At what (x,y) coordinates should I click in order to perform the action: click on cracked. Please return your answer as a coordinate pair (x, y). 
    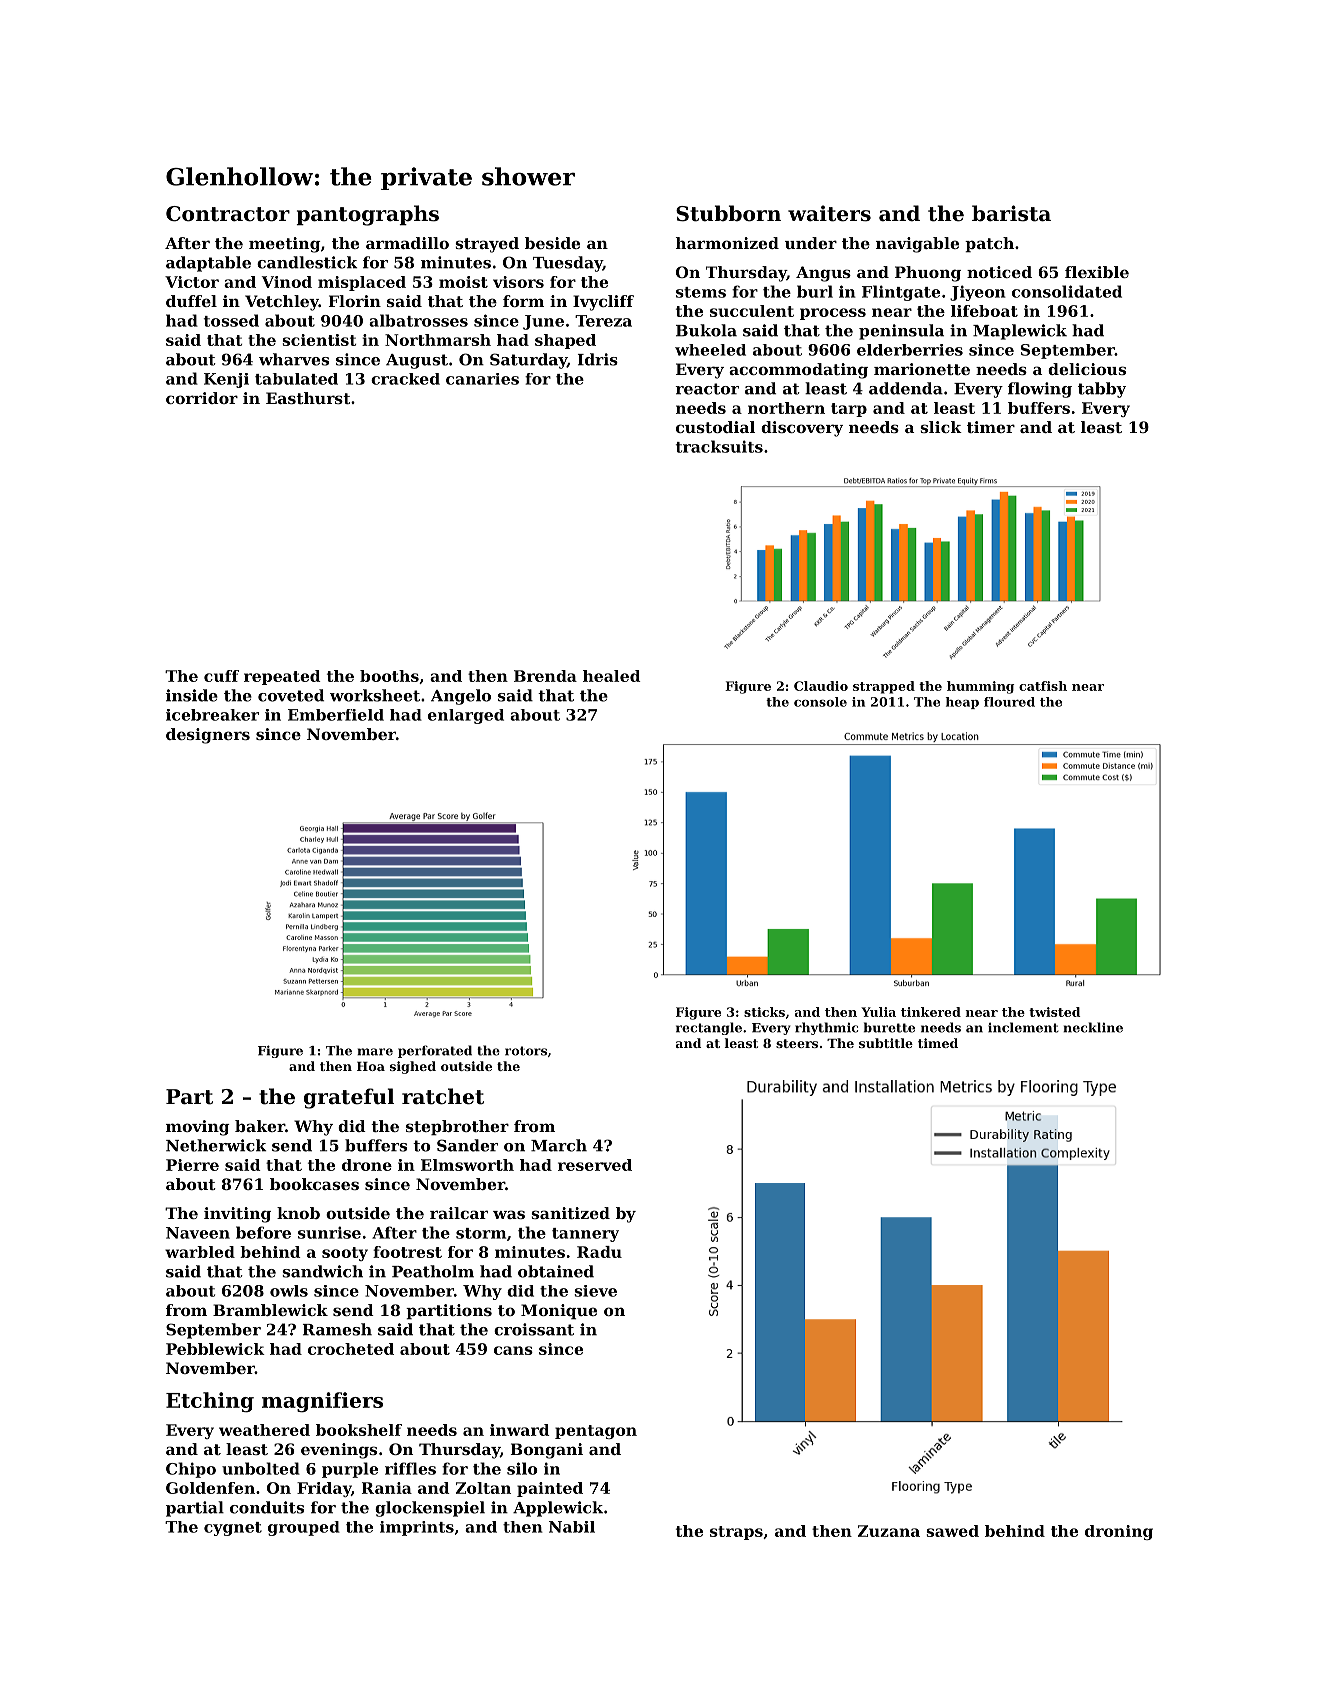
    Looking at the image, I should click on (405, 379).
